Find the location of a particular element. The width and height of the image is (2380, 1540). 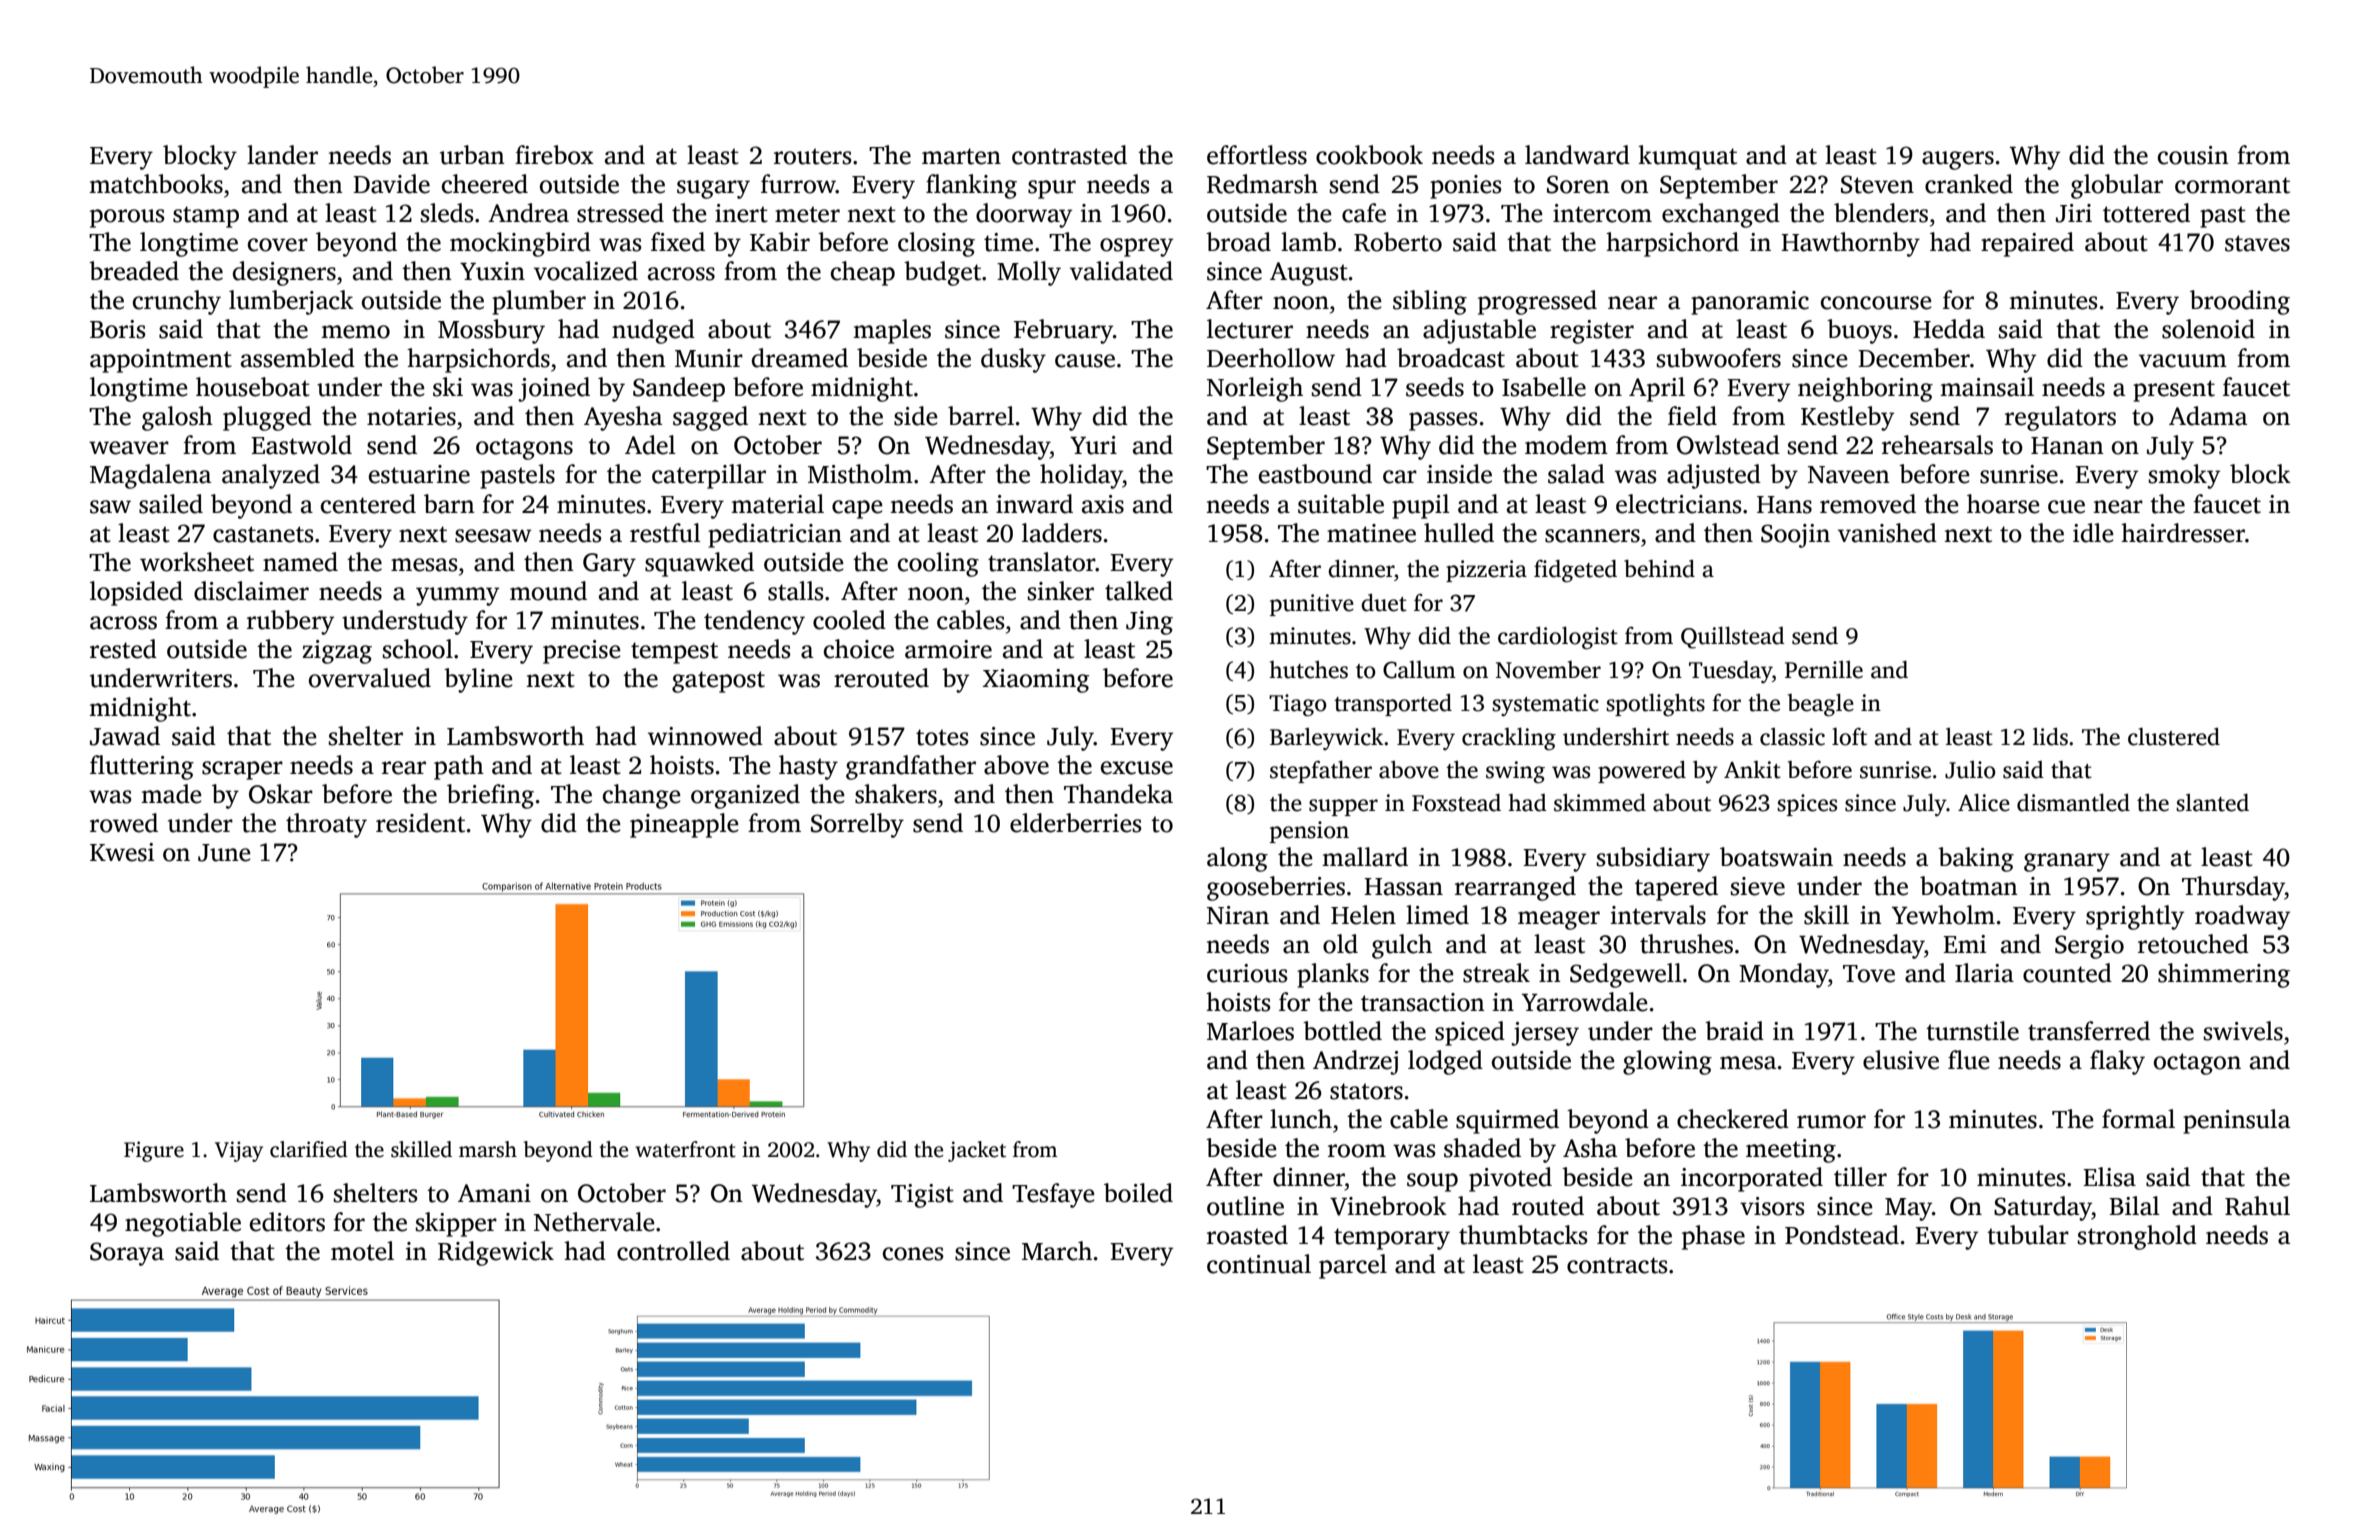

cormorant is located at coordinates (2232, 185).
